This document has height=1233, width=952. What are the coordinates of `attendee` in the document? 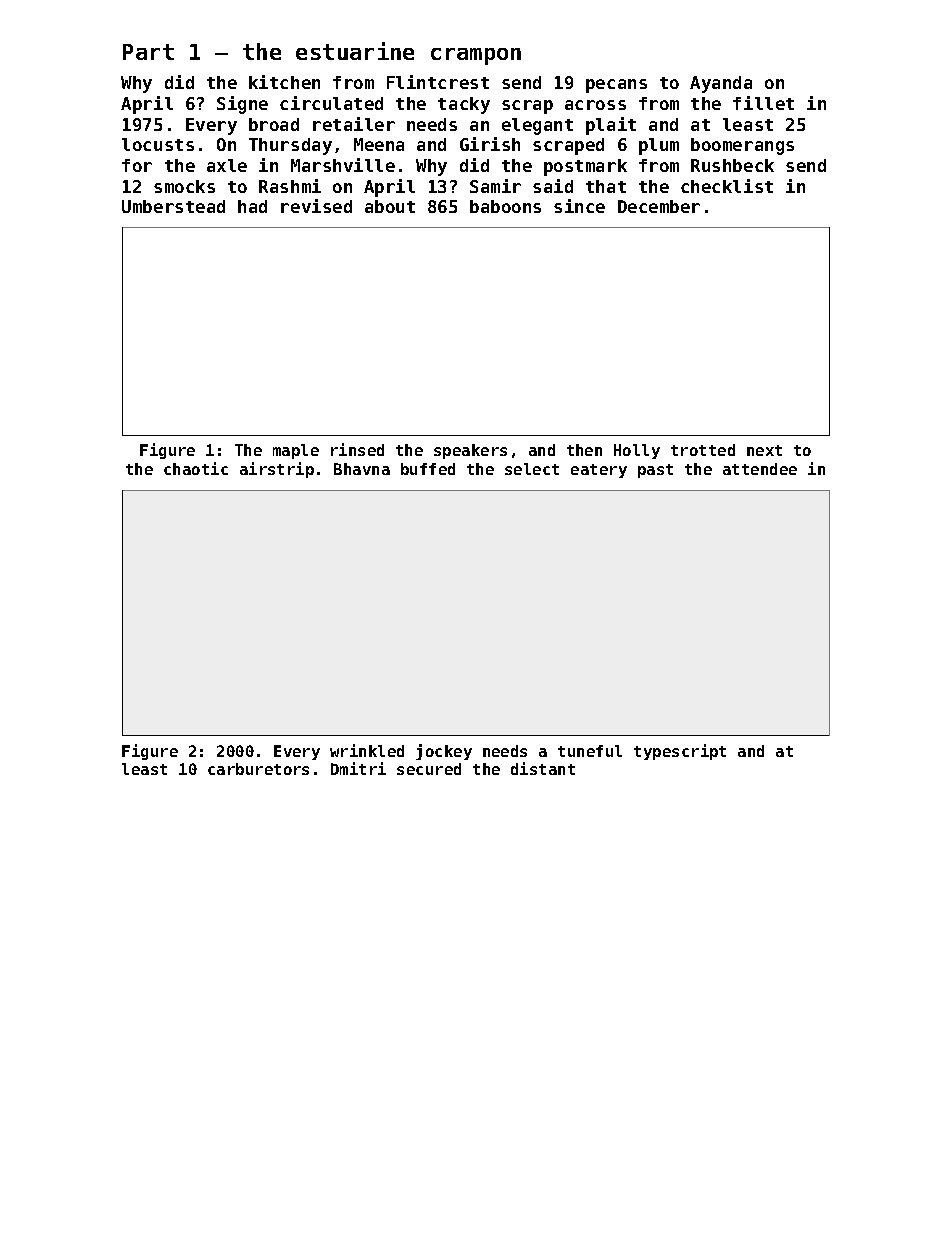 It's located at (760, 469).
